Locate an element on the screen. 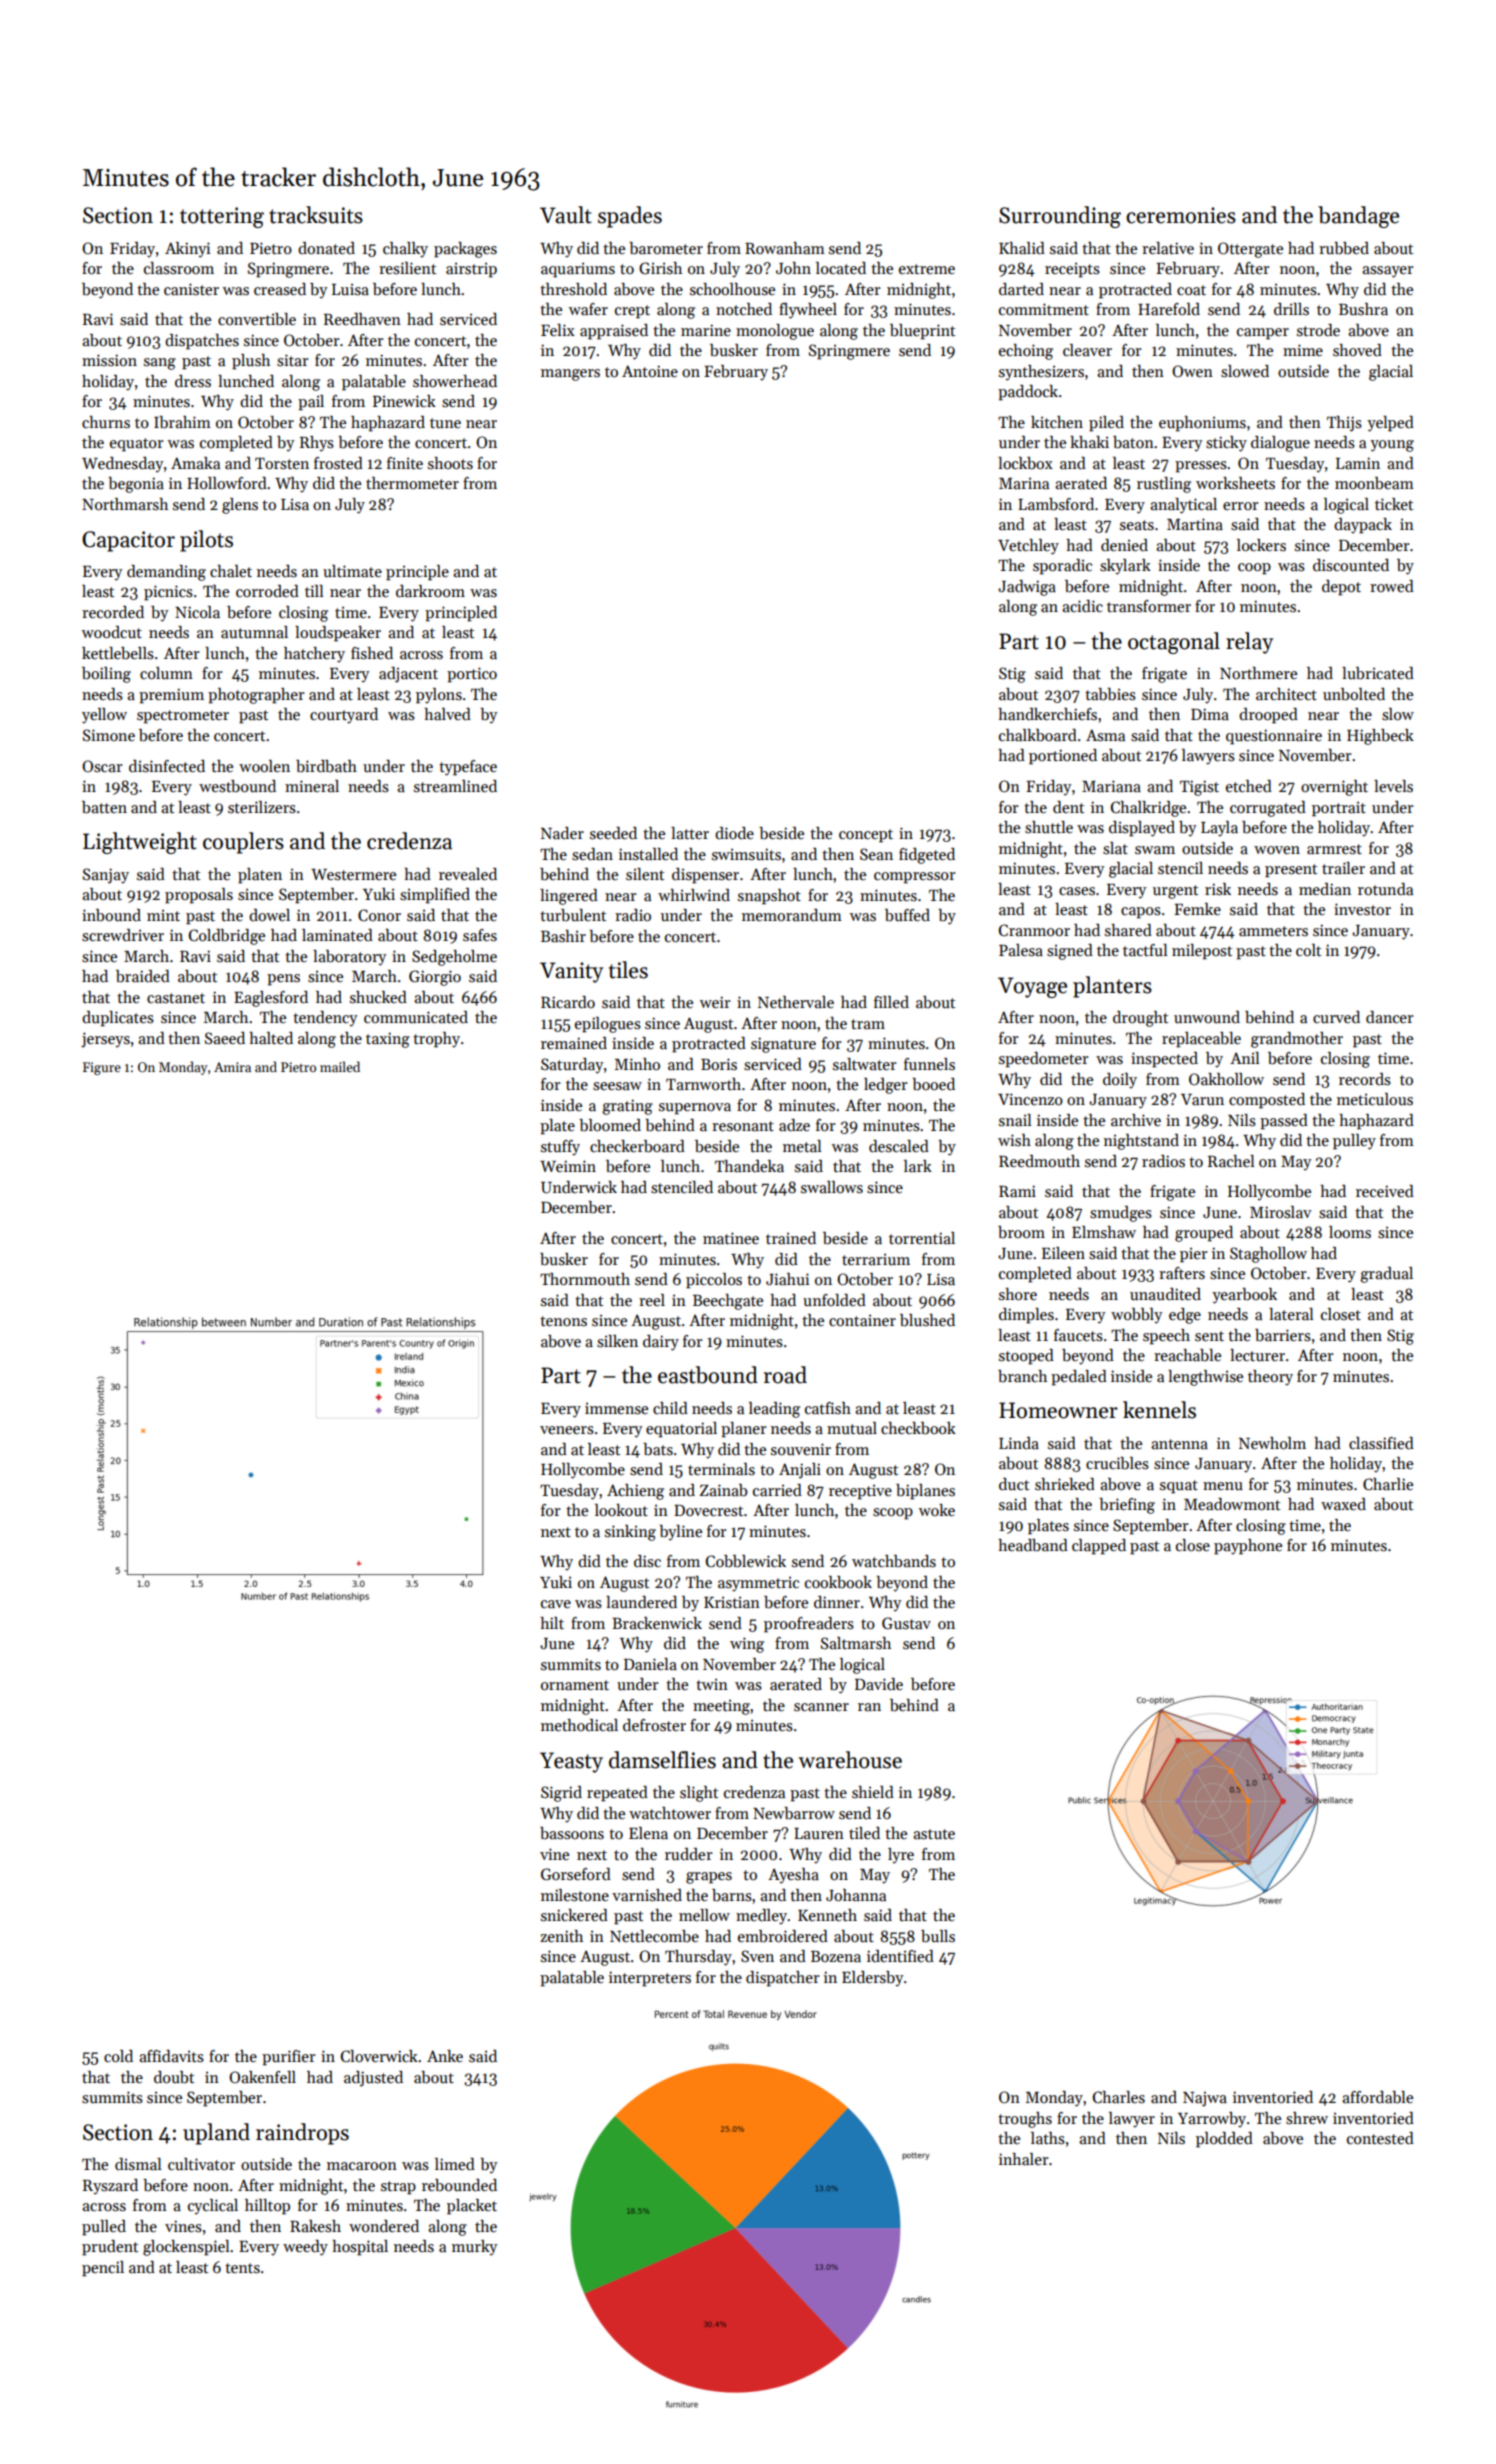 Image resolution: width=1496 pixels, height=2464 pixels. metal is located at coordinates (802, 1146).
